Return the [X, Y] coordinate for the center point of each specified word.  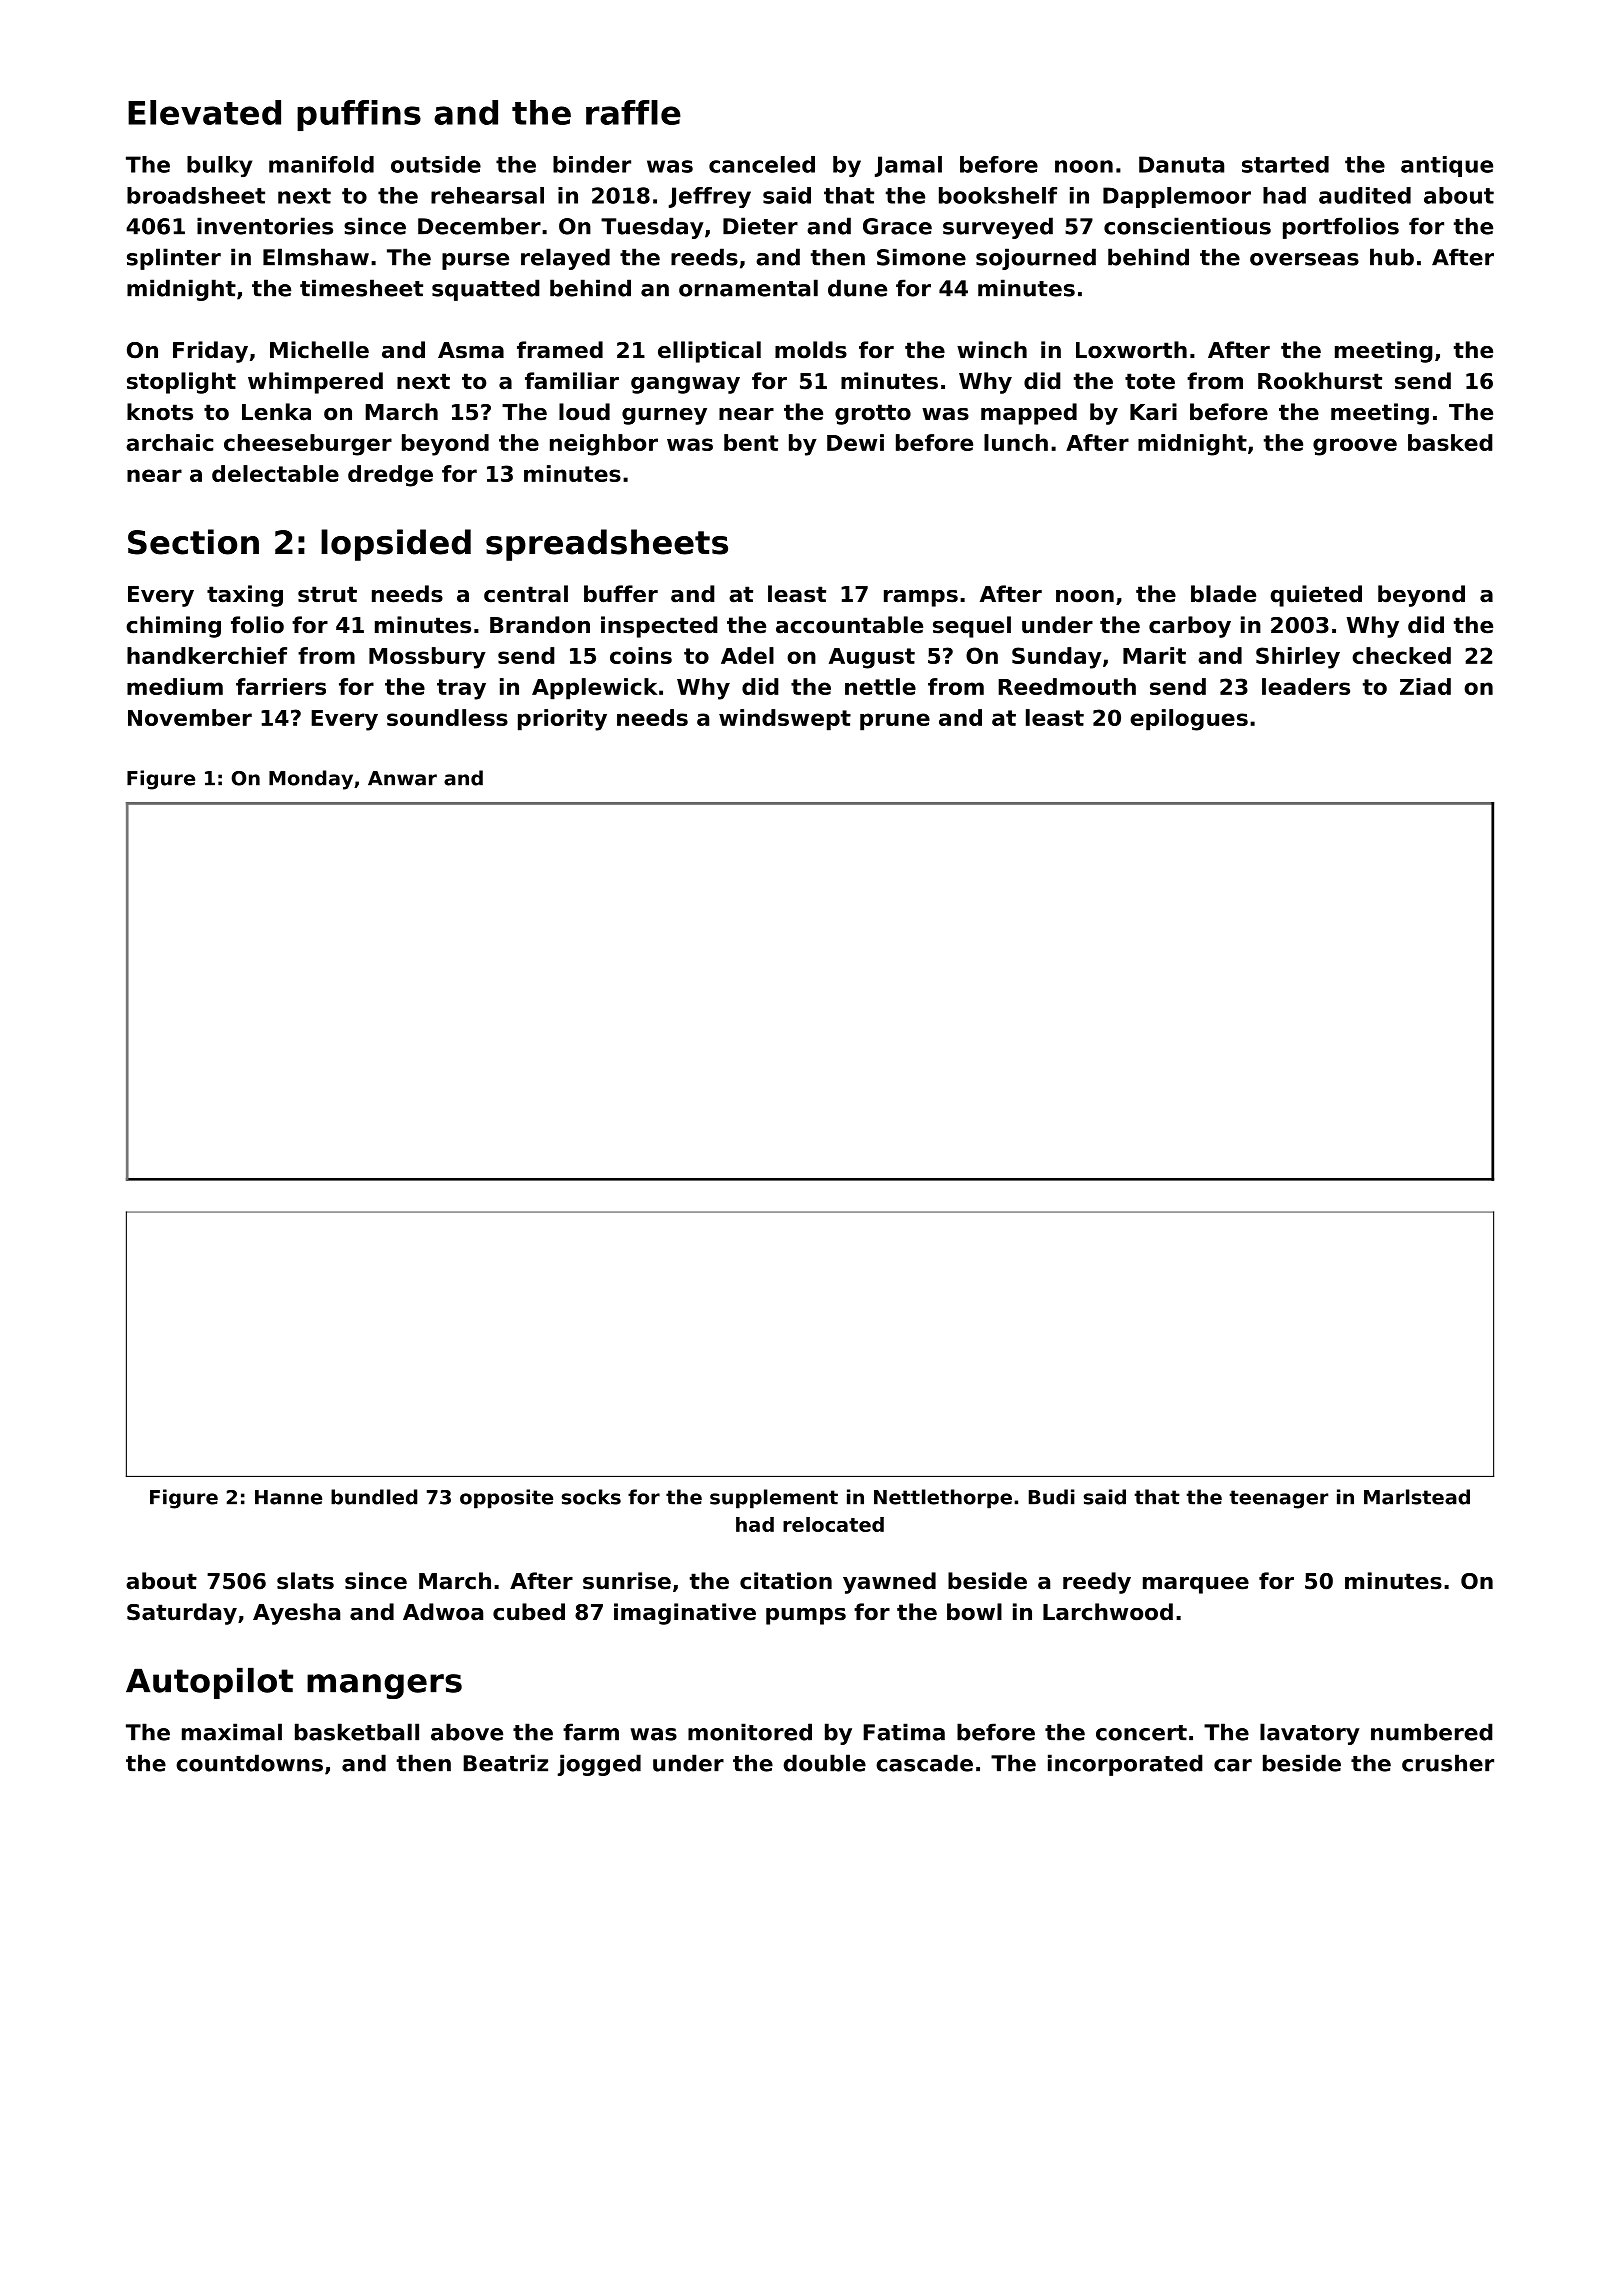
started [1285, 164]
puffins [359, 115]
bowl [974, 1612]
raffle [633, 112]
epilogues [1189, 720]
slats [305, 1581]
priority [562, 720]
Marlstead [1417, 1497]
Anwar [402, 778]
